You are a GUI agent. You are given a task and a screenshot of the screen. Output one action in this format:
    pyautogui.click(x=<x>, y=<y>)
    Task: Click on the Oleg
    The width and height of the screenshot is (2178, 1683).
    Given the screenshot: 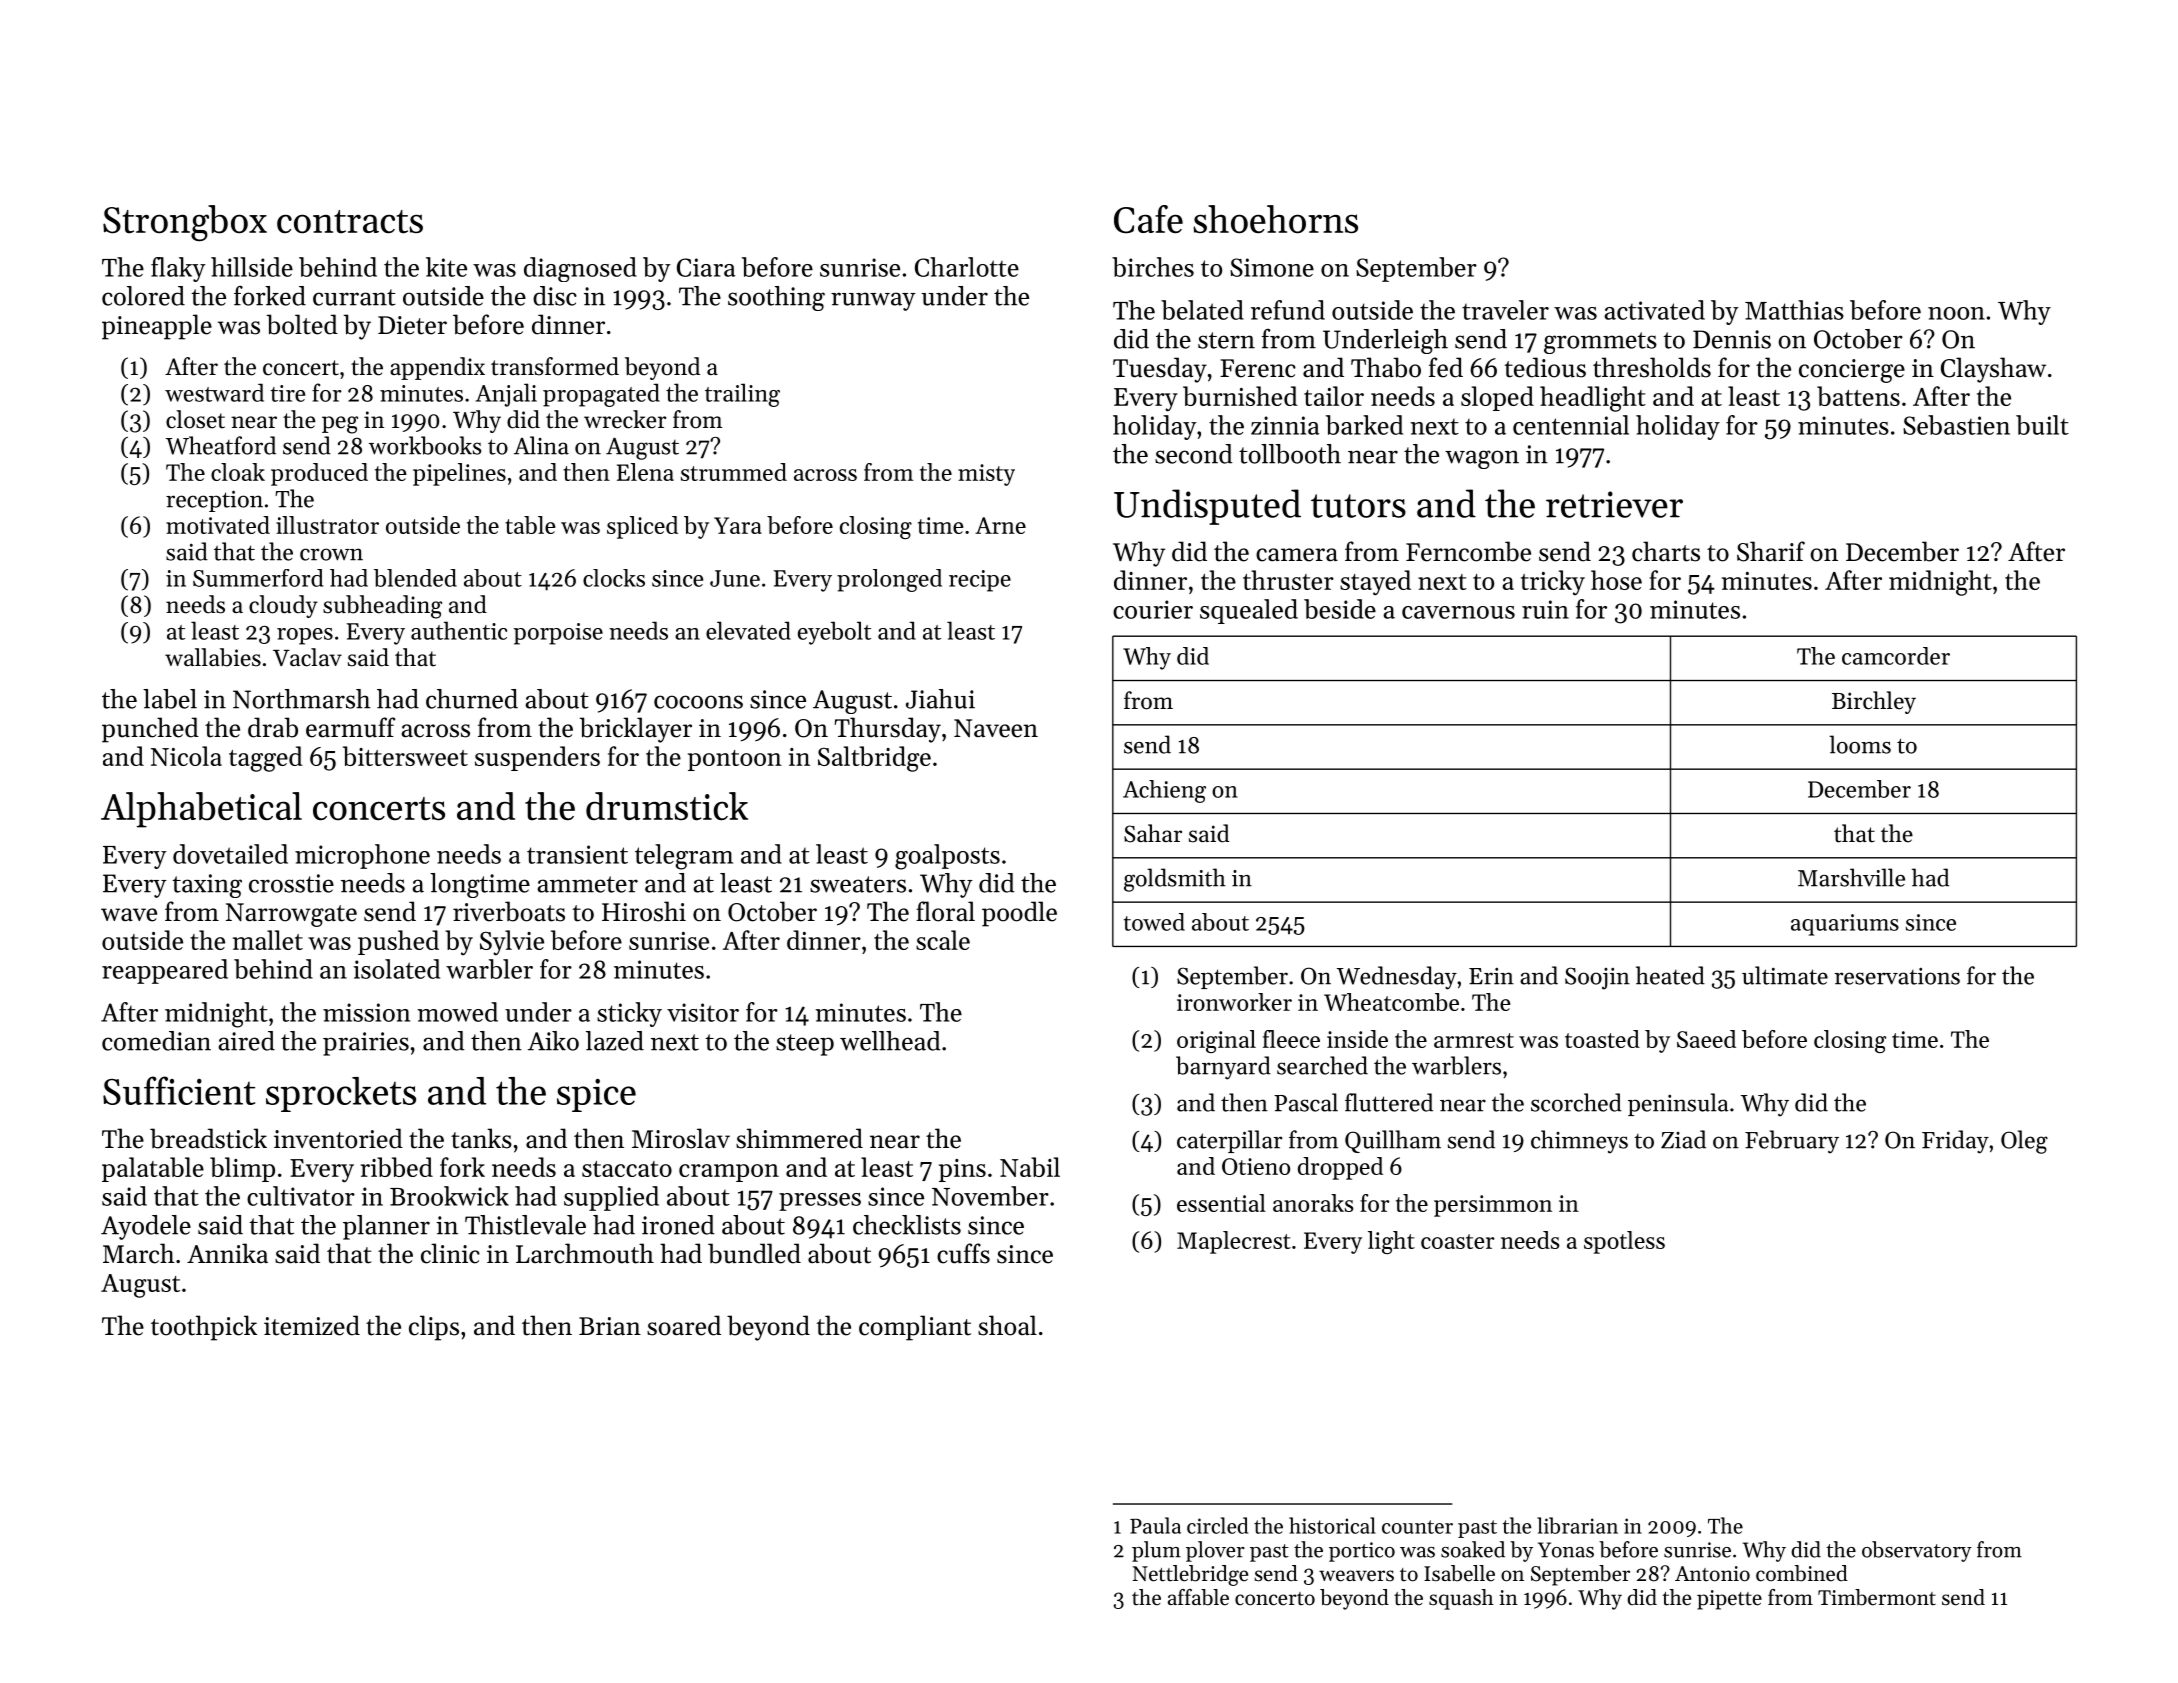 What is the action you would take?
    pyautogui.click(x=2024, y=1142)
